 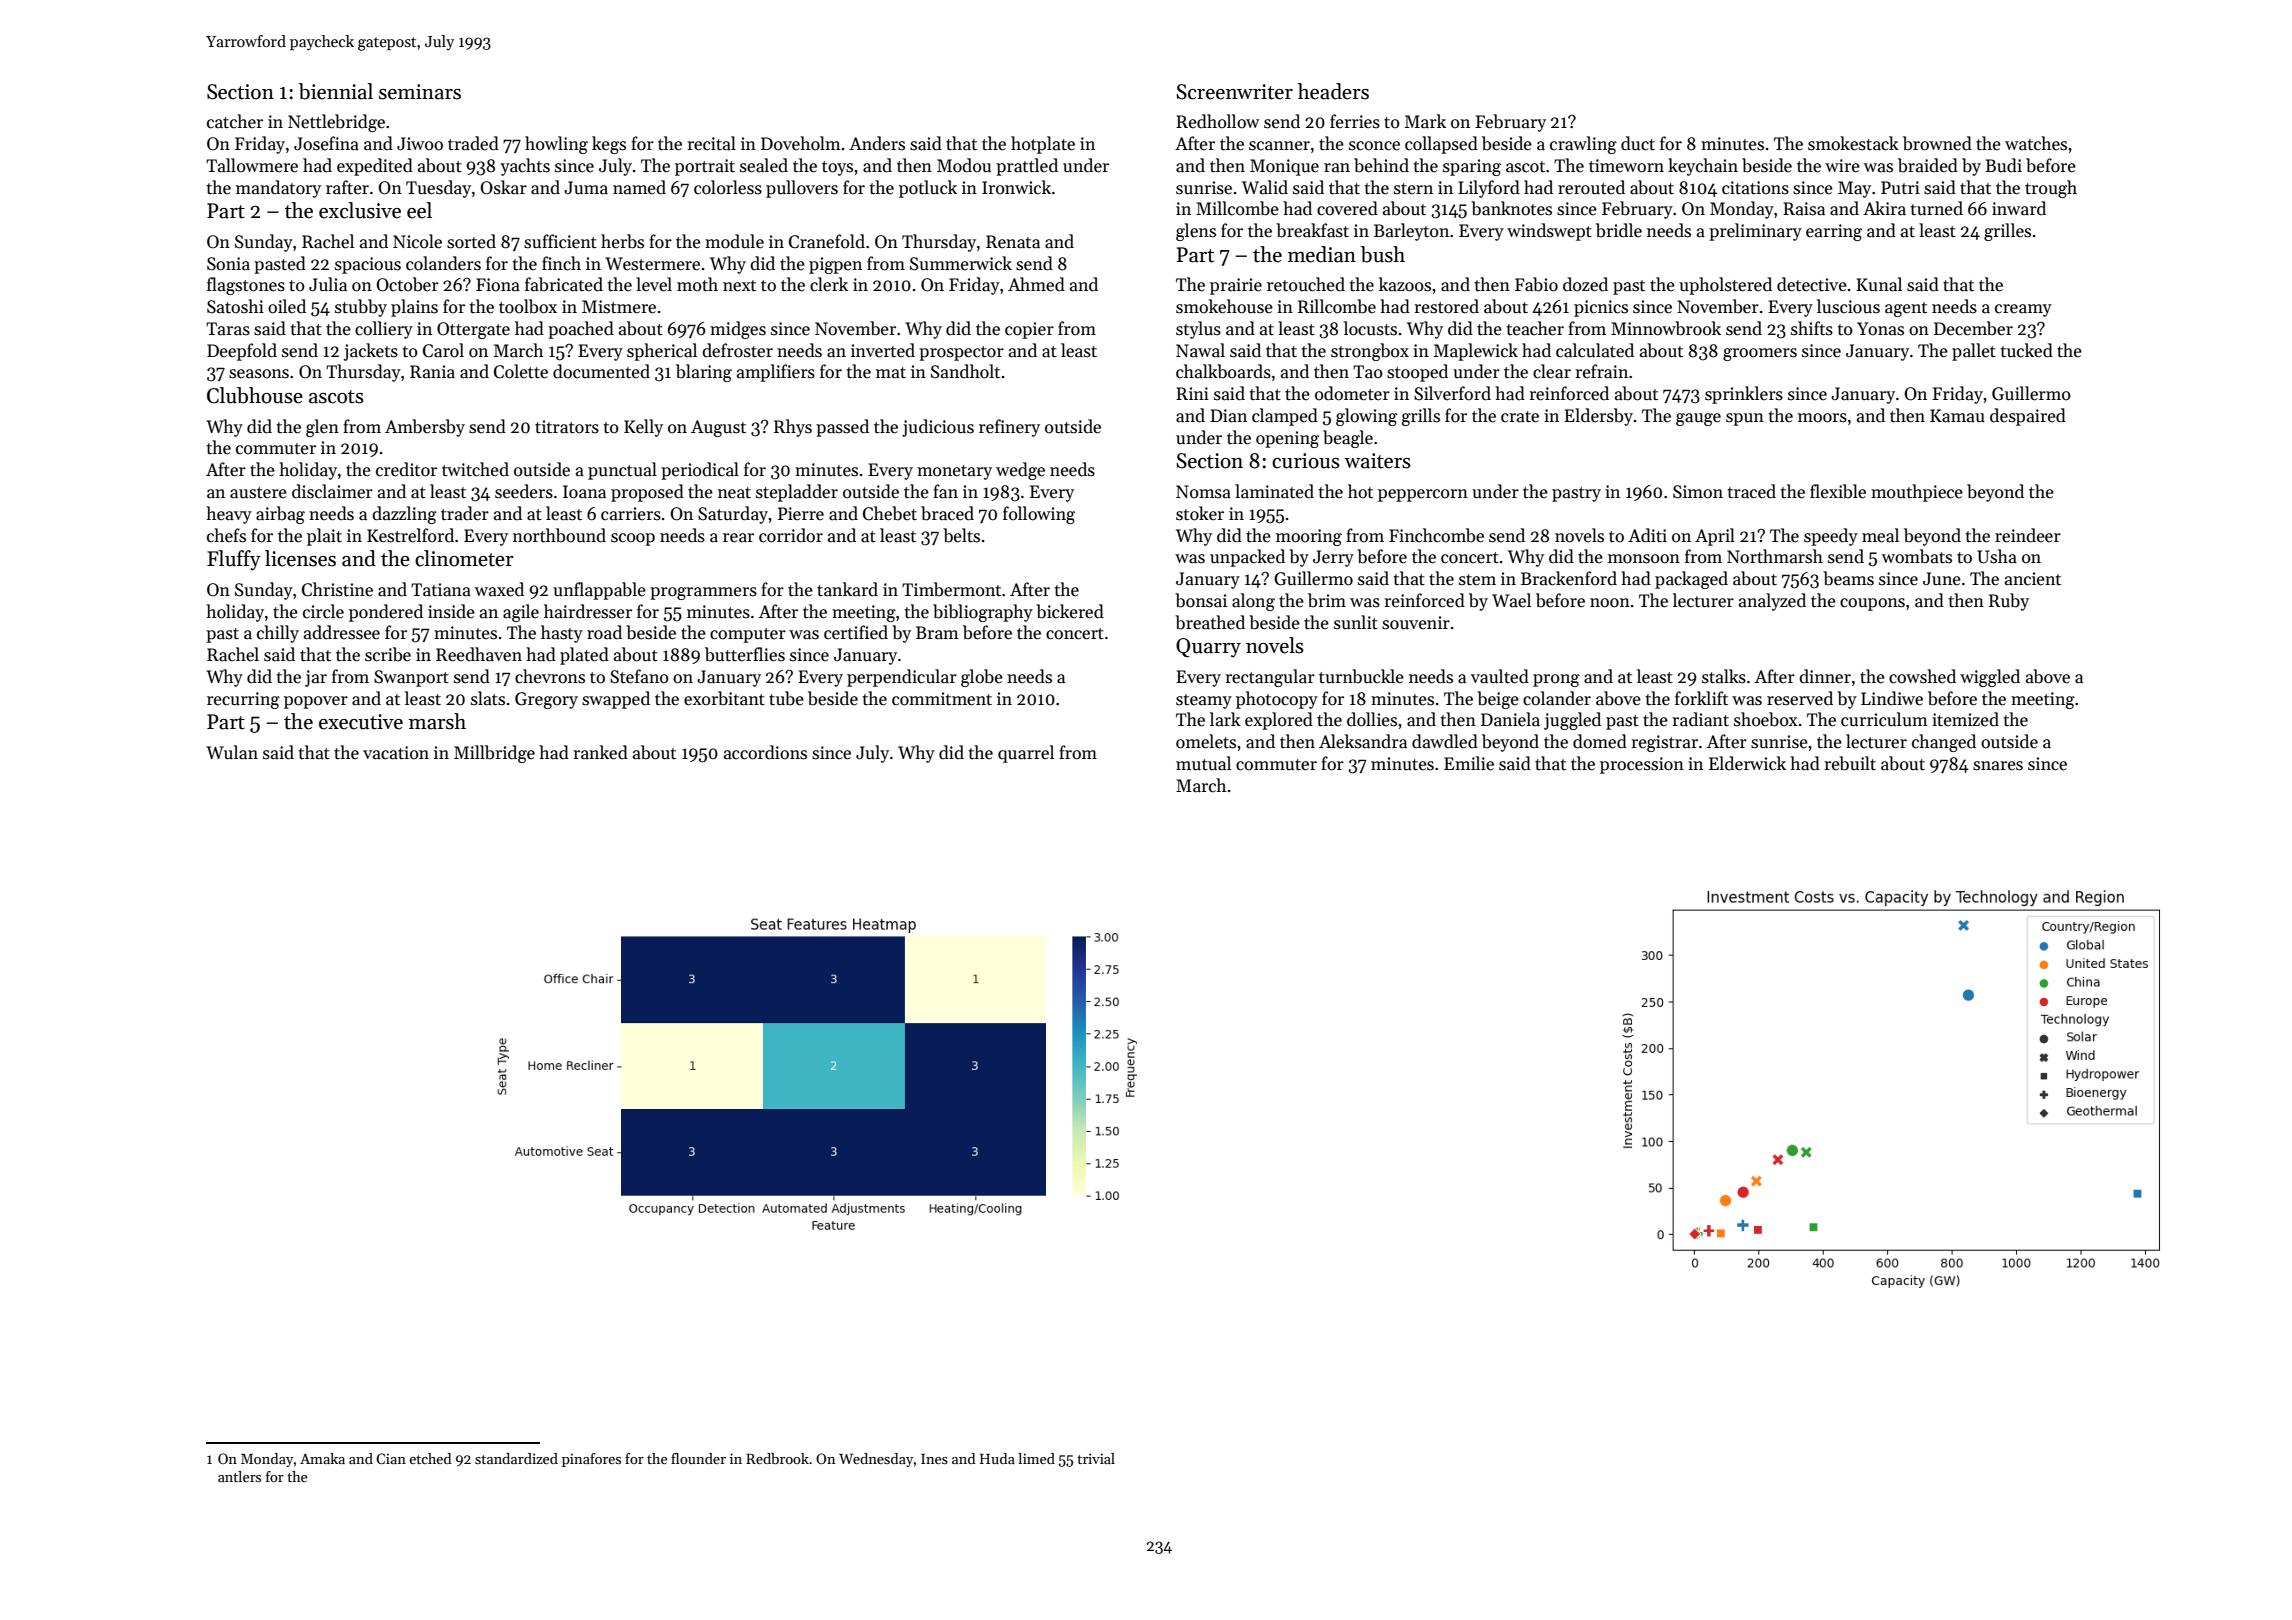 What do you see at coordinates (396, 753) in the screenshot?
I see `vacation` at bounding box center [396, 753].
